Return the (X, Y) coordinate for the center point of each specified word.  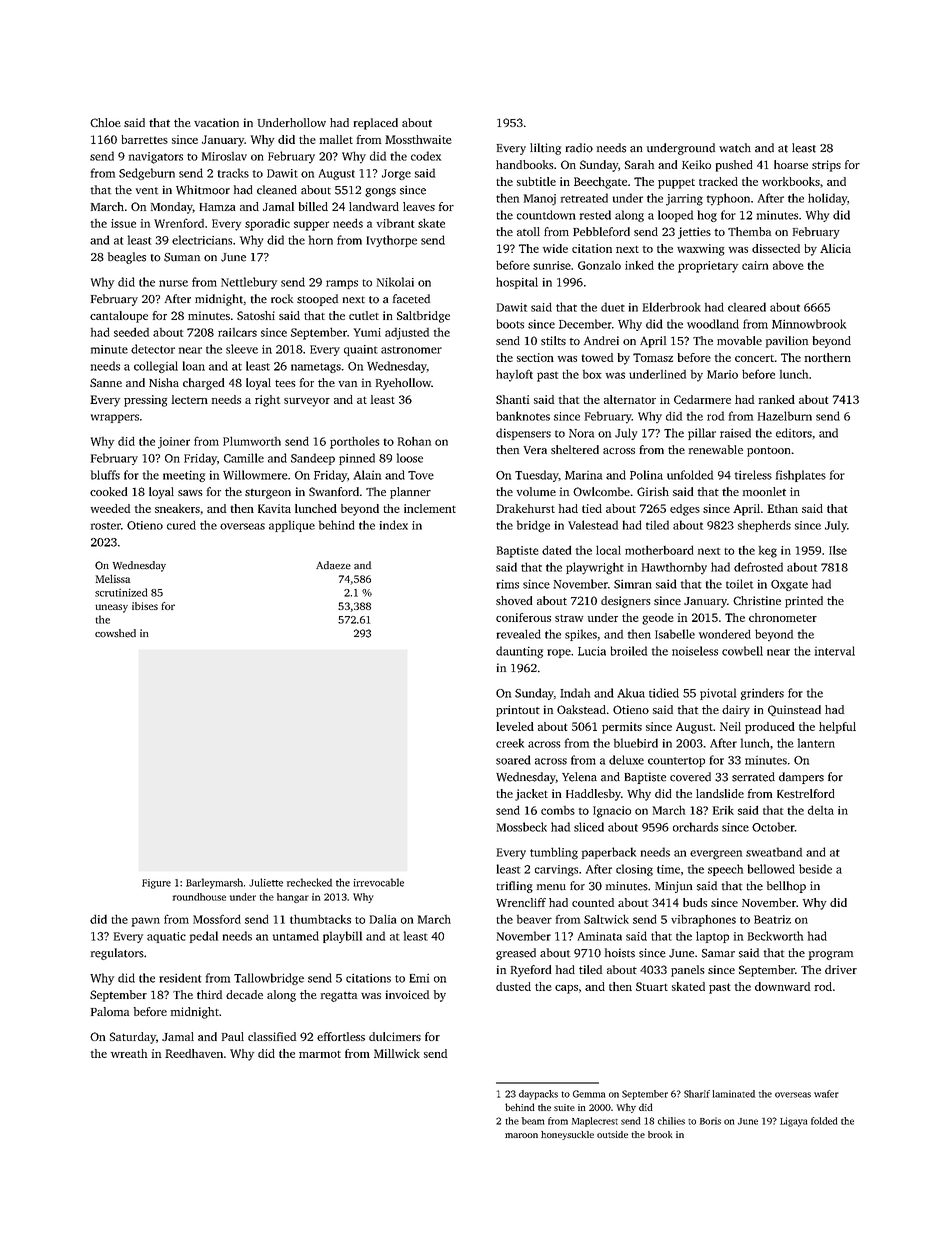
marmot (320, 1054)
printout (518, 711)
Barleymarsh (214, 883)
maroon (521, 1135)
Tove (421, 475)
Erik (723, 810)
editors (794, 433)
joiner (174, 443)
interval (835, 651)
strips (826, 166)
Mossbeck (522, 827)
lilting (545, 149)
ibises (145, 606)
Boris (710, 1121)
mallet (336, 139)
